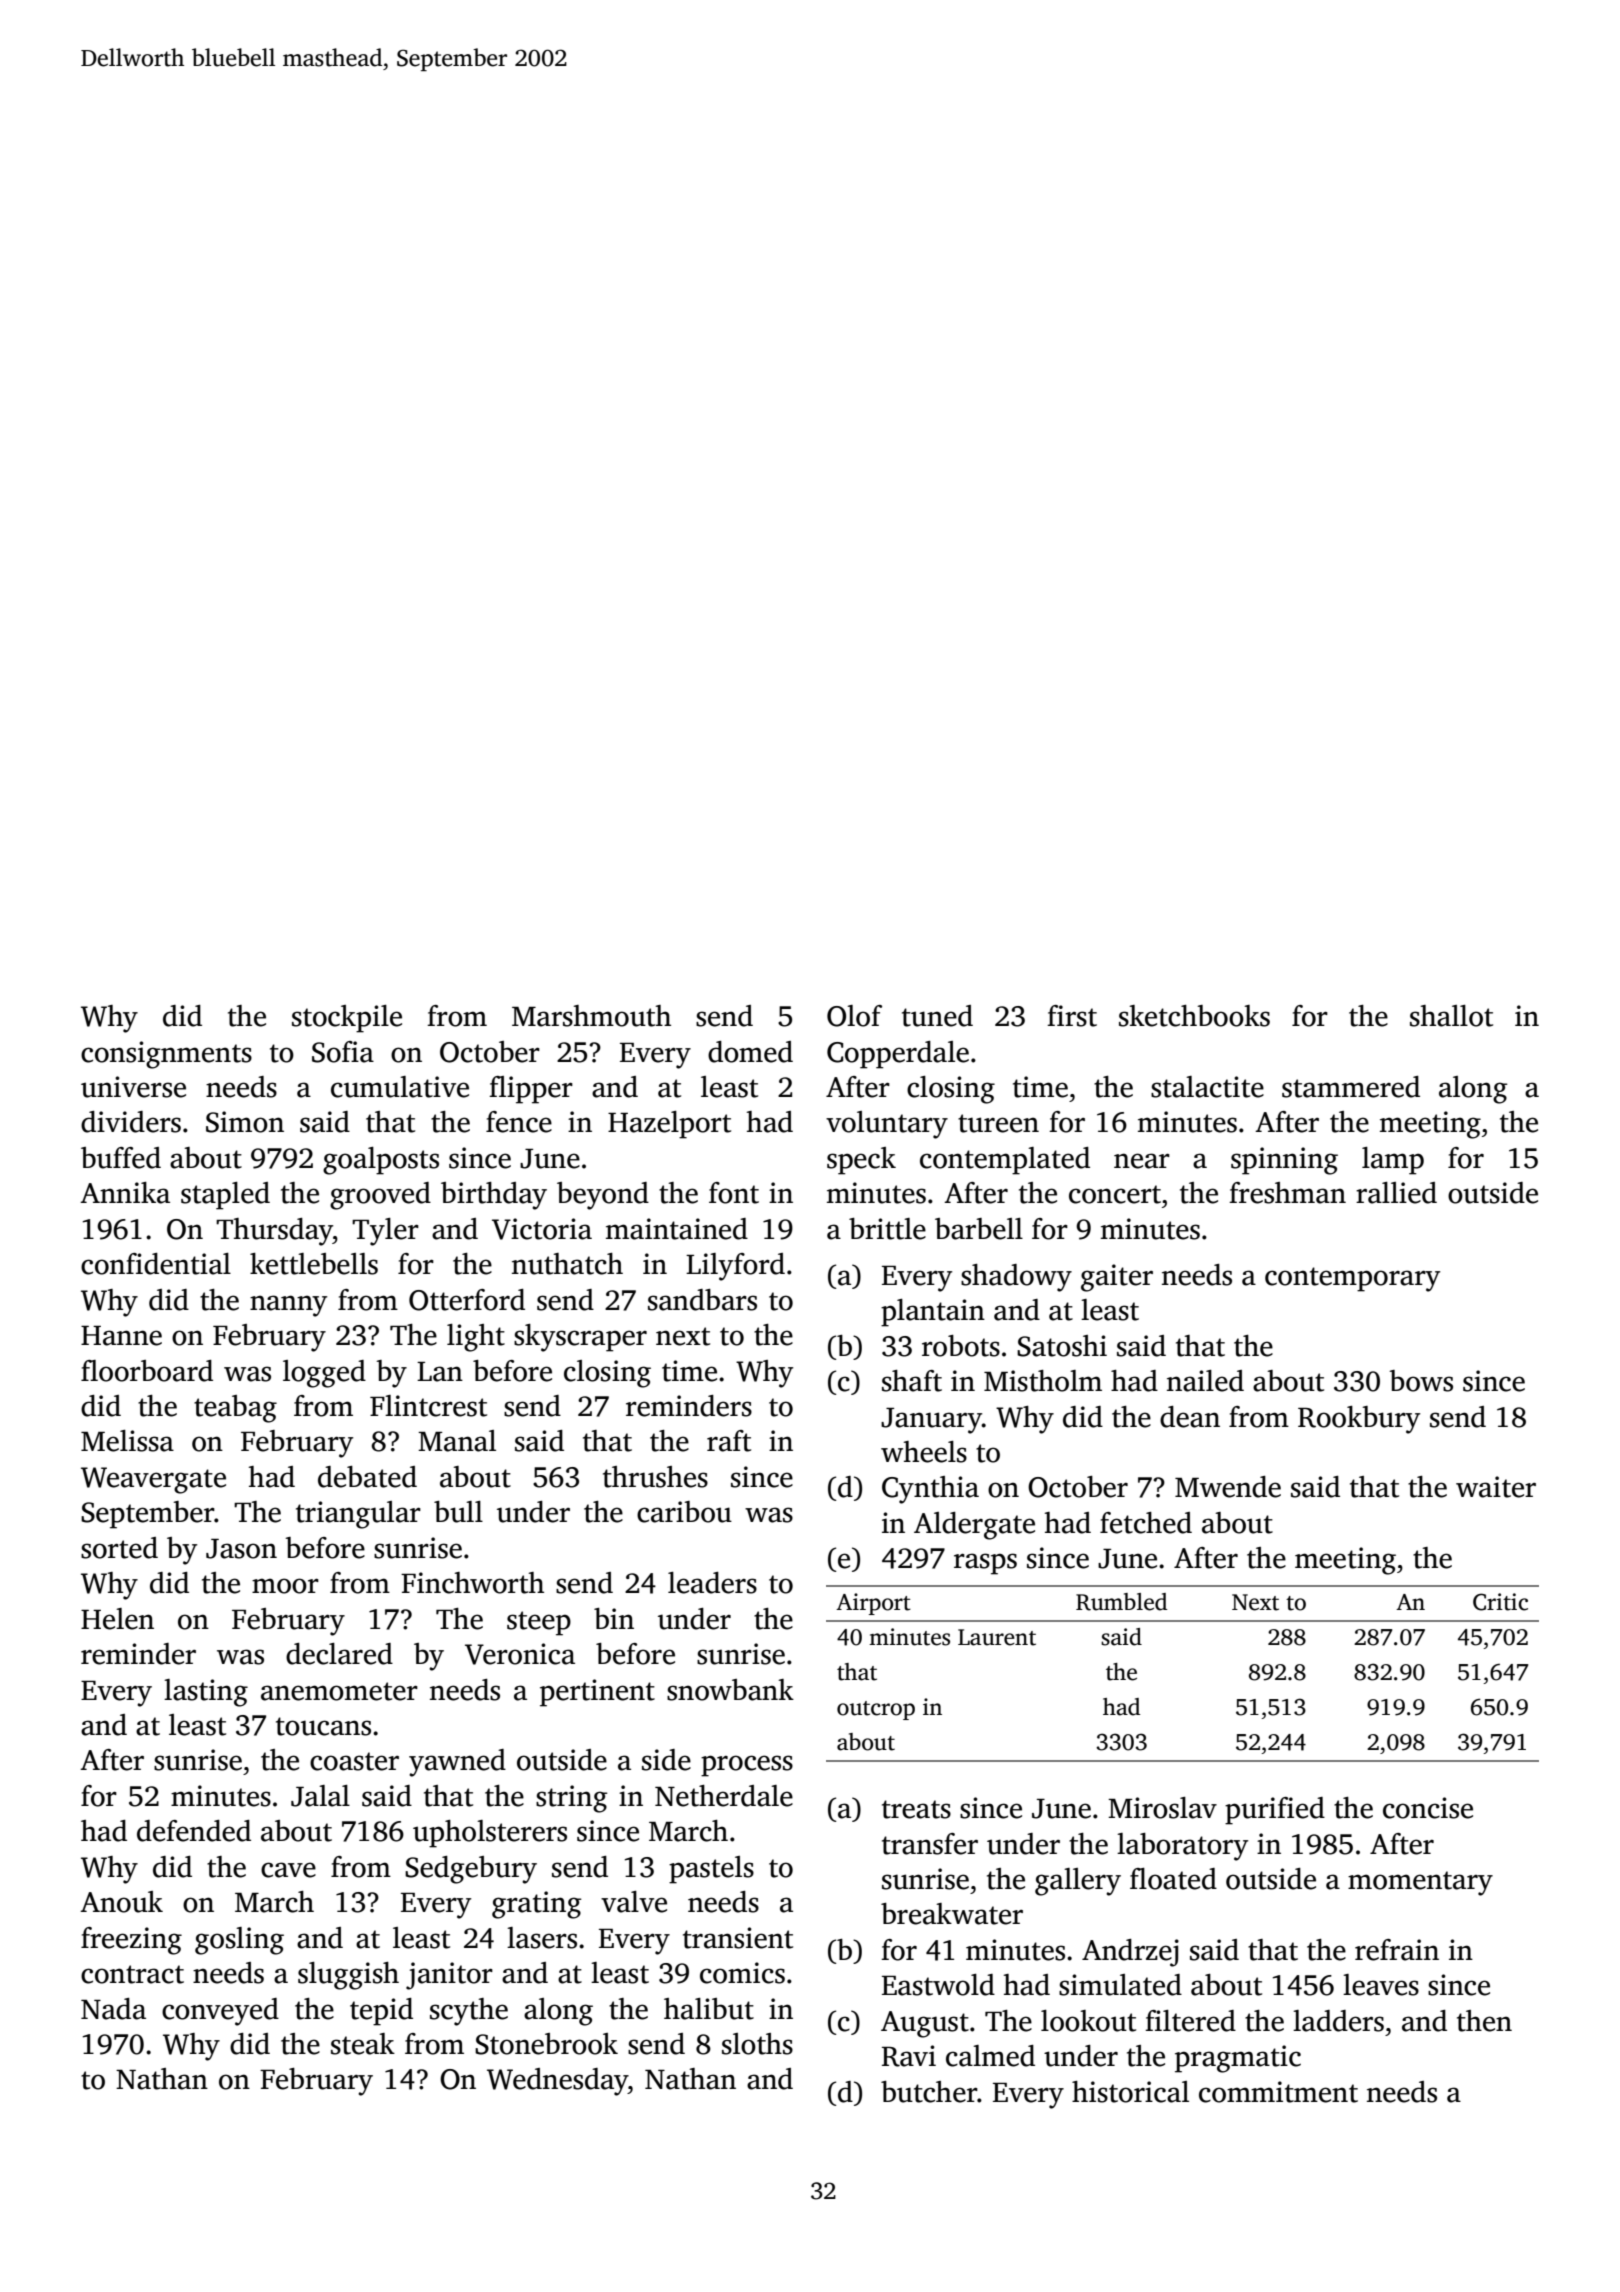  What do you see at coordinates (288, 1306) in the image?
I see `nanny` at bounding box center [288, 1306].
